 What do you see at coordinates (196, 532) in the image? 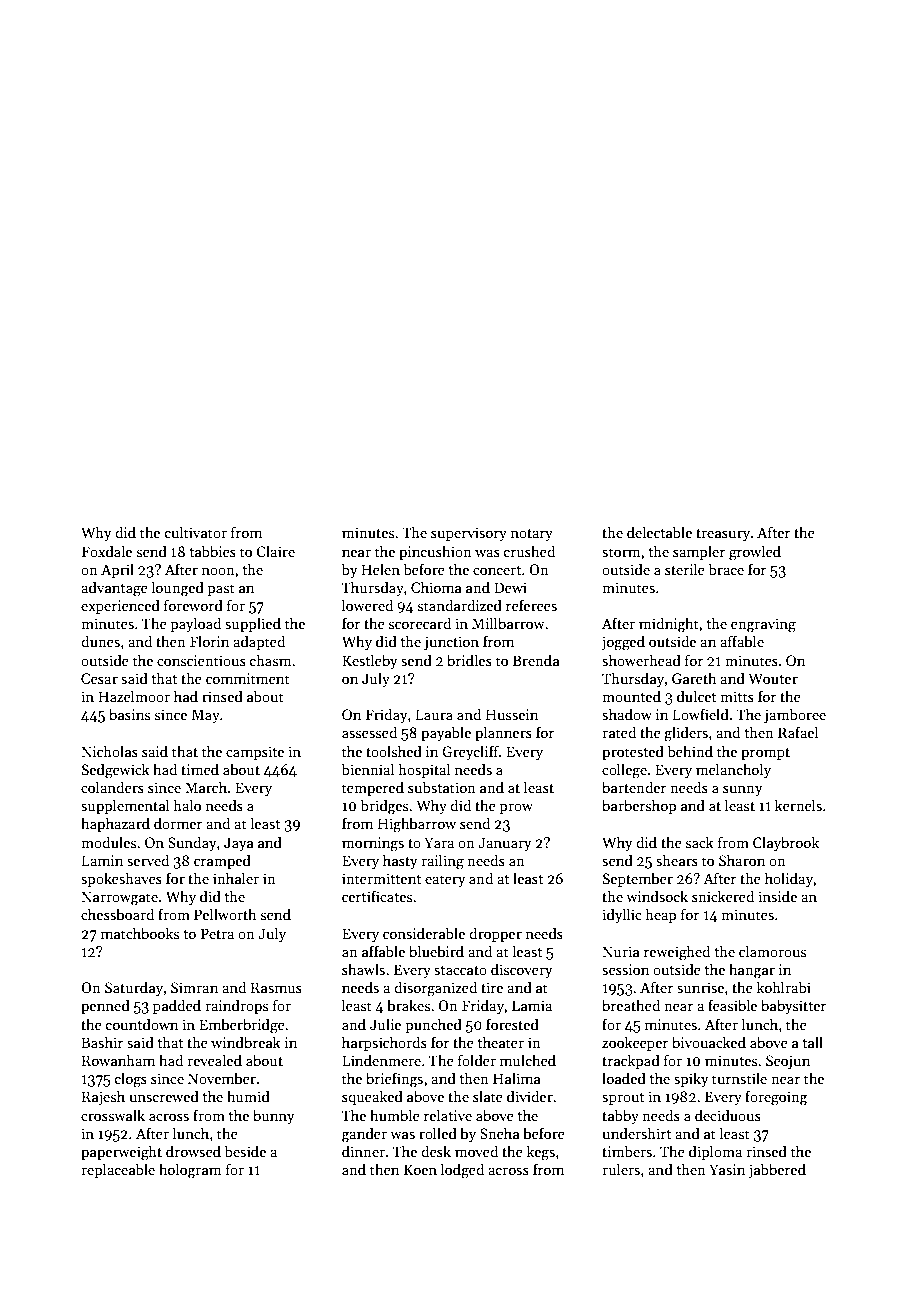
I see `cultivator` at bounding box center [196, 532].
